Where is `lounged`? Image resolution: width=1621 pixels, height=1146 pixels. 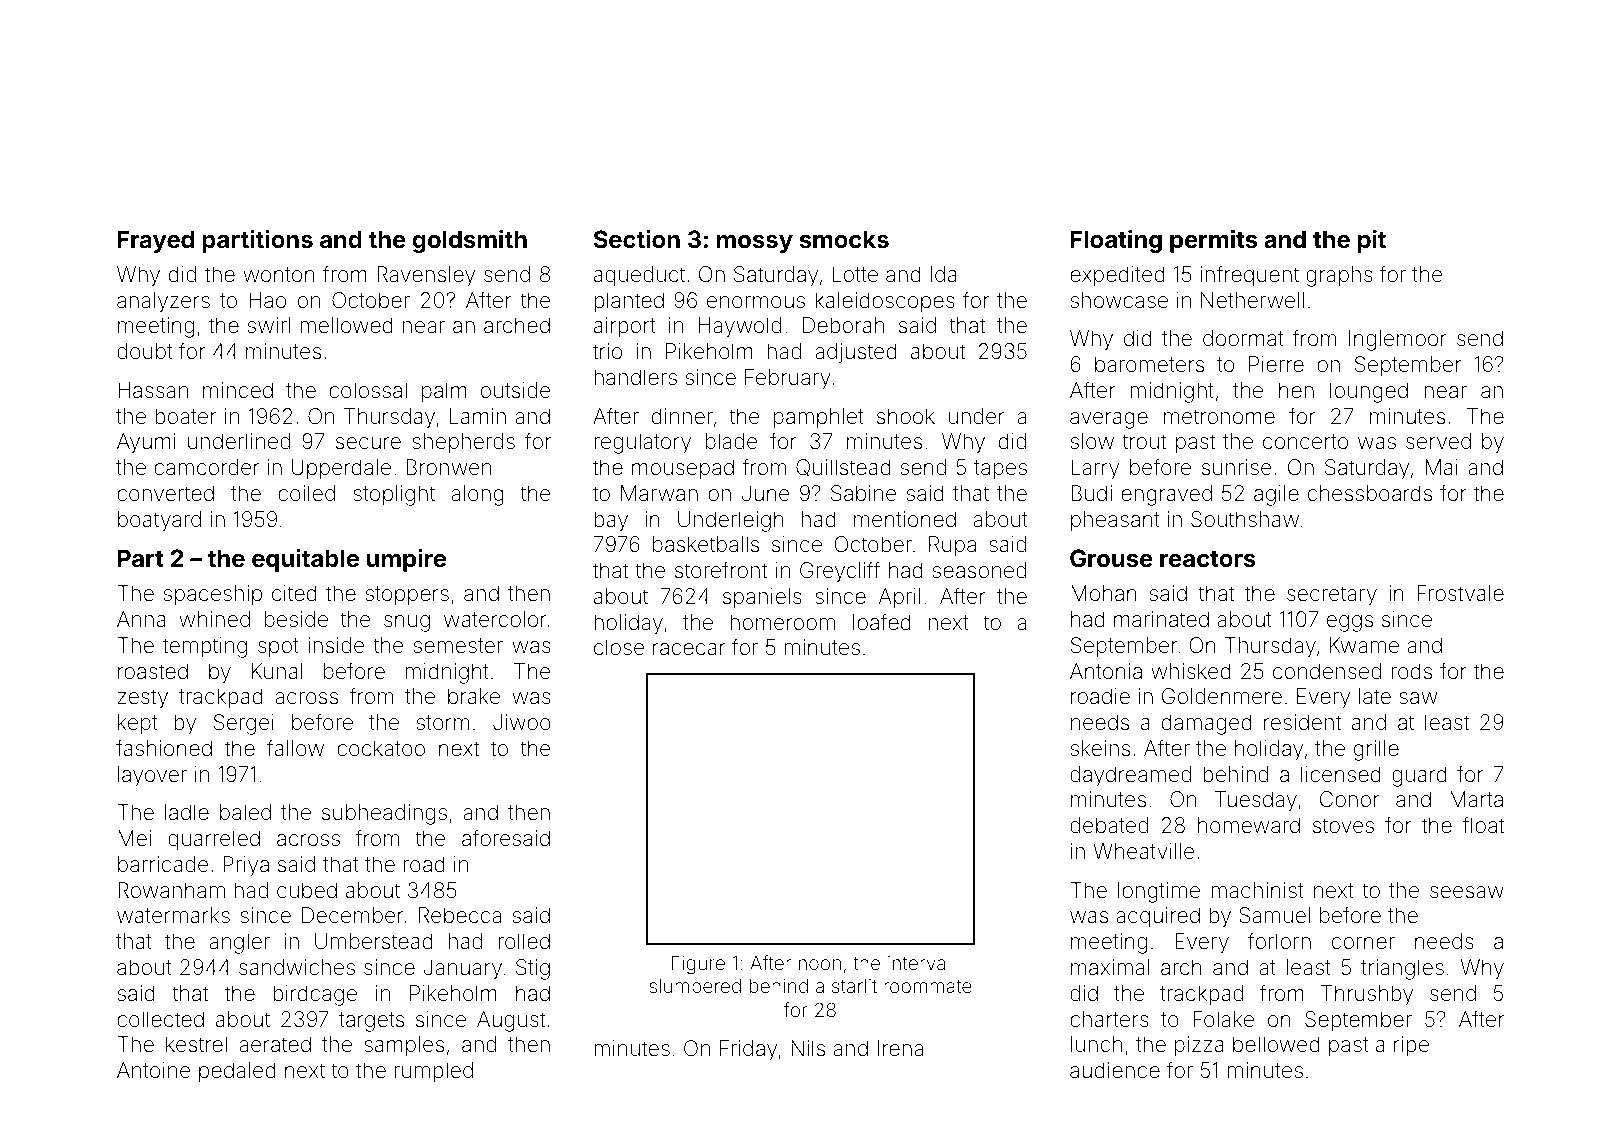
lounged is located at coordinates (1369, 392).
